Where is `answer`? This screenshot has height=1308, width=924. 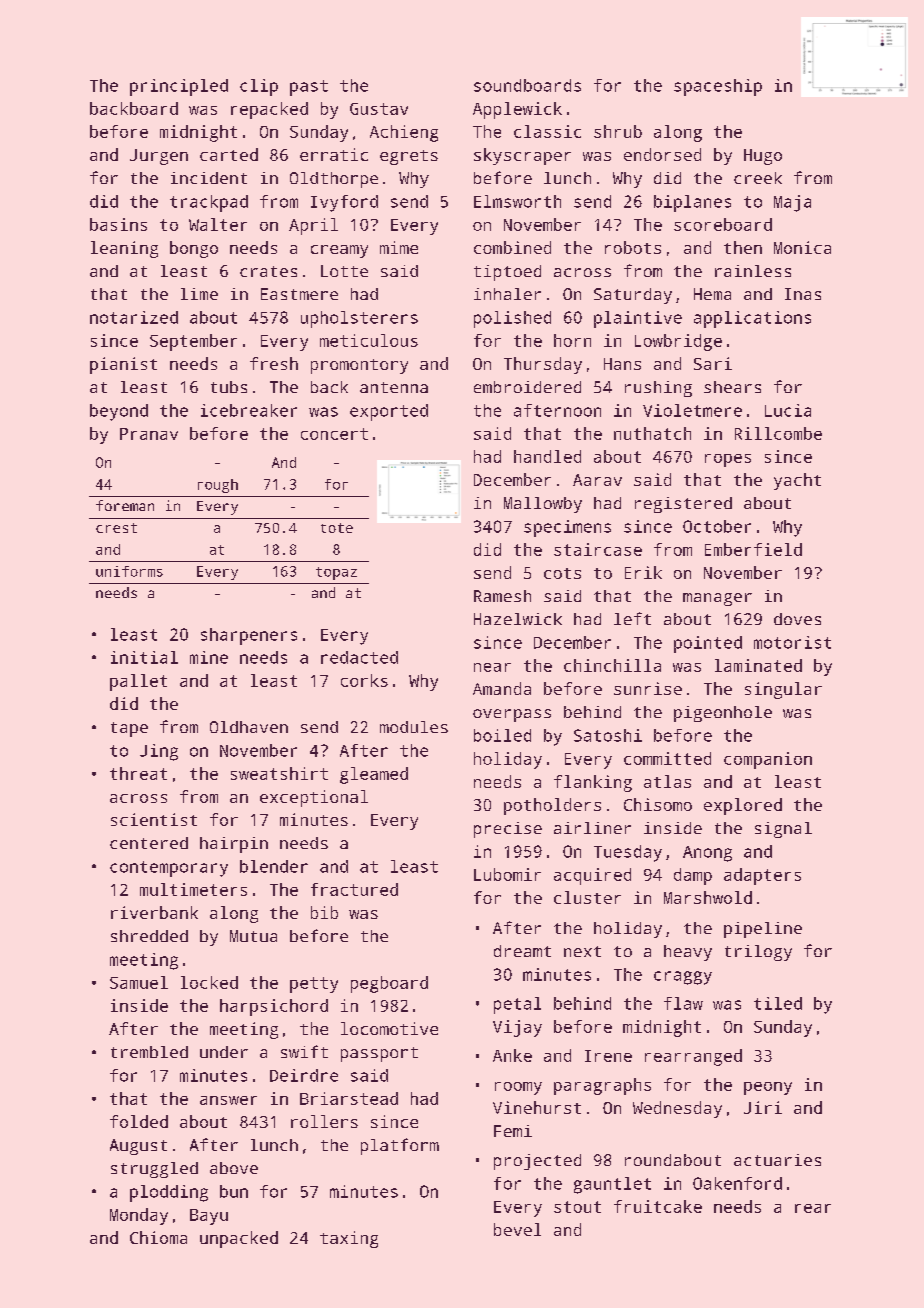
answer is located at coordinates (228, 1100).
